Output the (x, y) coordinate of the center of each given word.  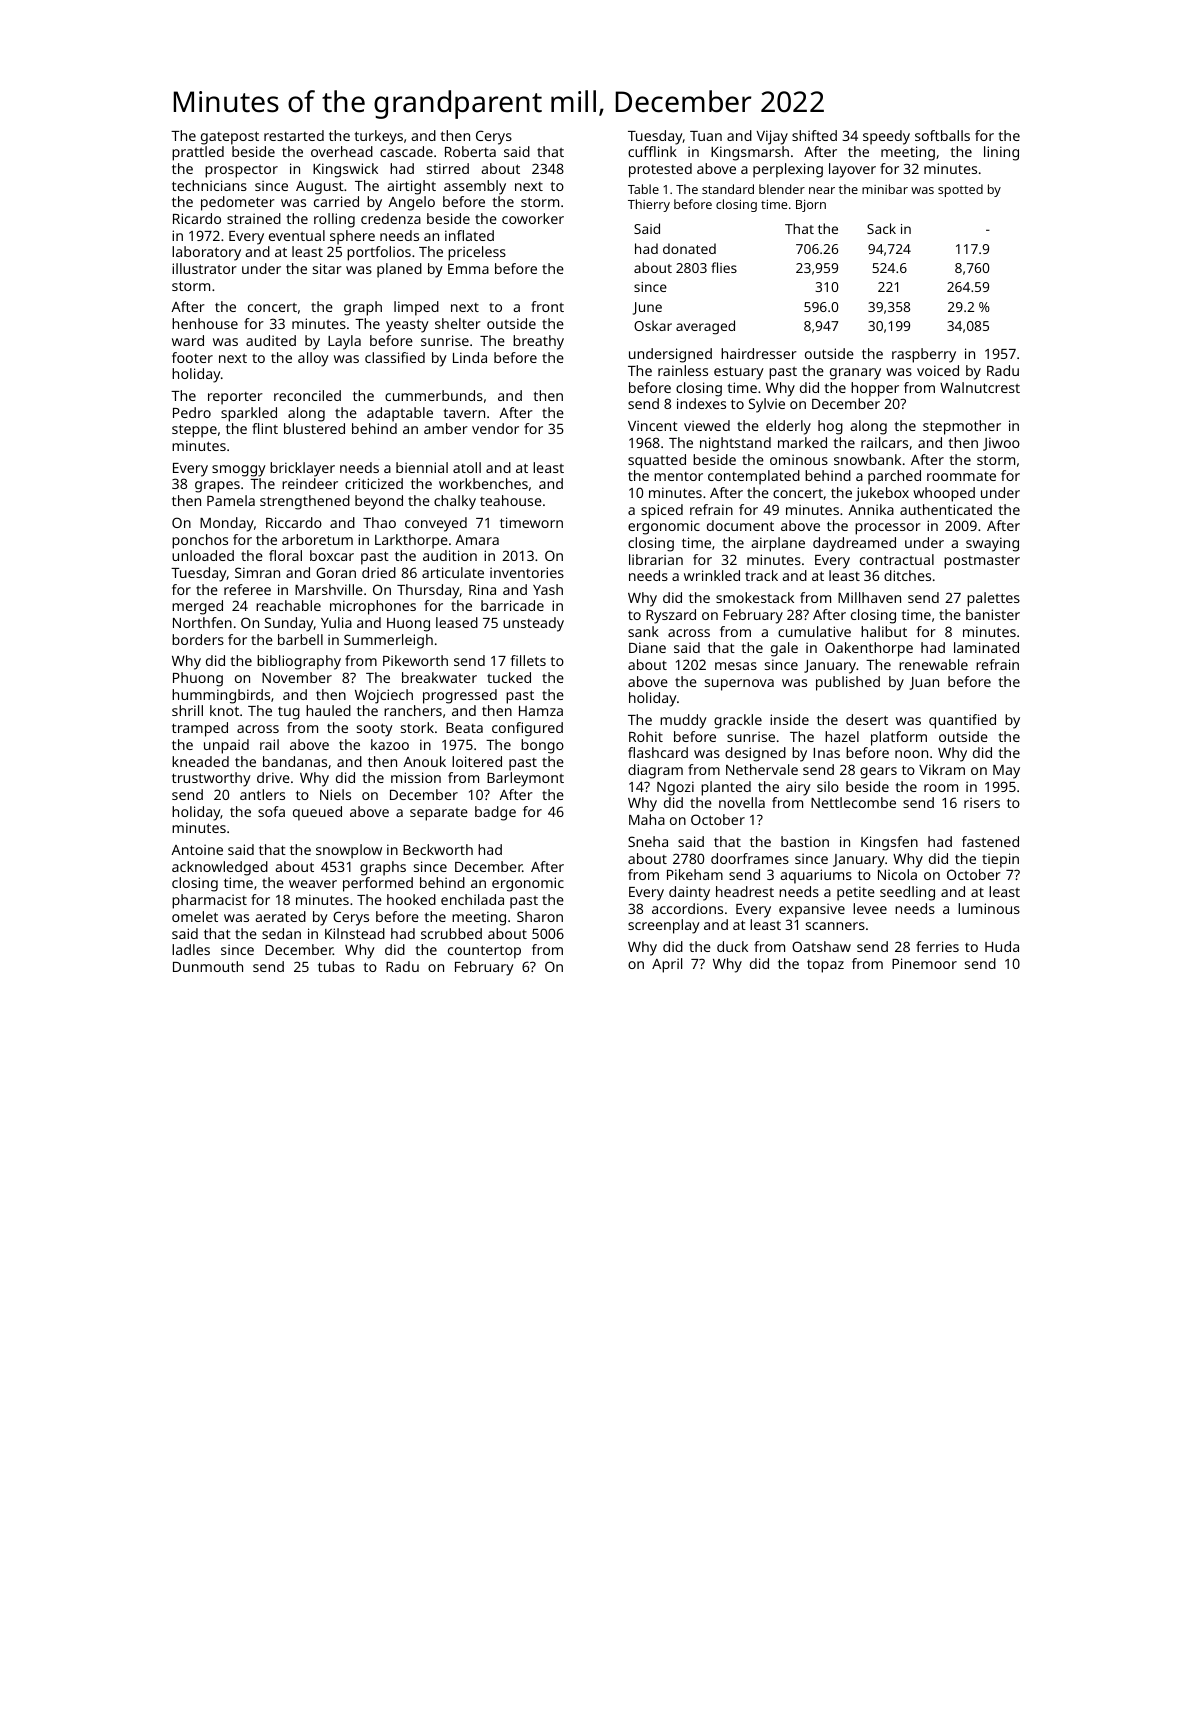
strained (254, 218)
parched (894, 477)
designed (755, 754)
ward (188, 340)
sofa (271, 811)
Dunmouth (208, 966)
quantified (962, 721)
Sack (881, 228)
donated (689, 248)
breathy (538, 342)
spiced (662, 511)
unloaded (203, 555)
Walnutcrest (980, 387)
